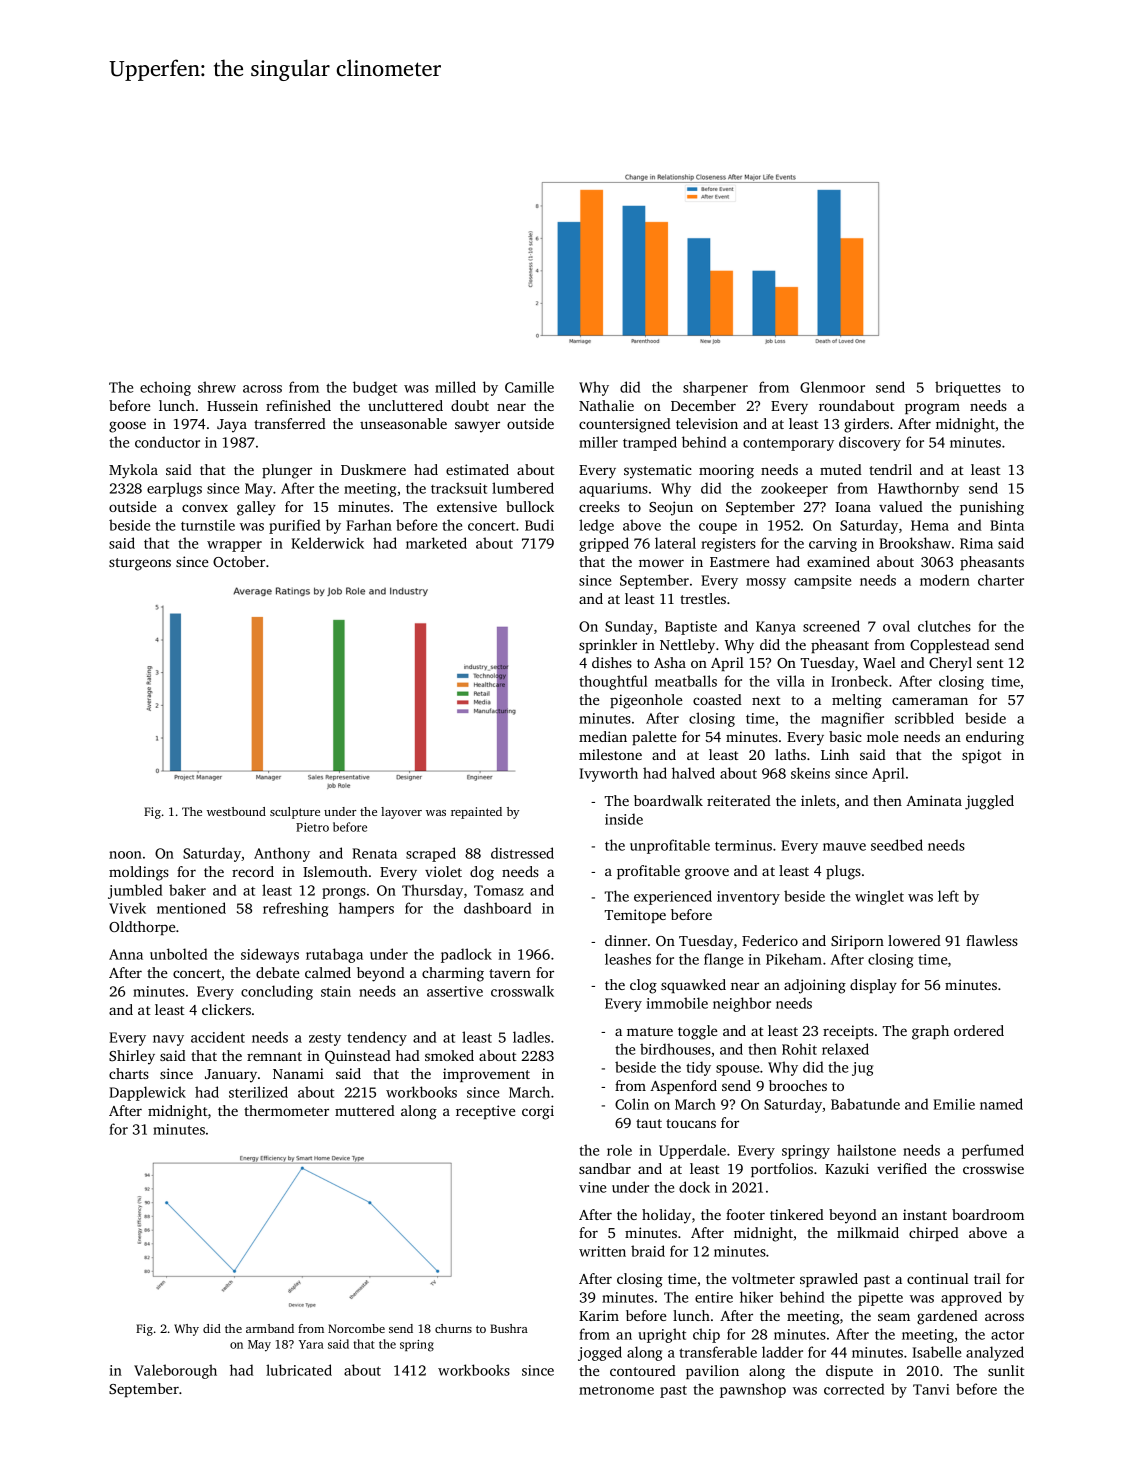 The height and width of the screenshot is (1468, 1134). I want to click on Federico, so click(770, 940).
